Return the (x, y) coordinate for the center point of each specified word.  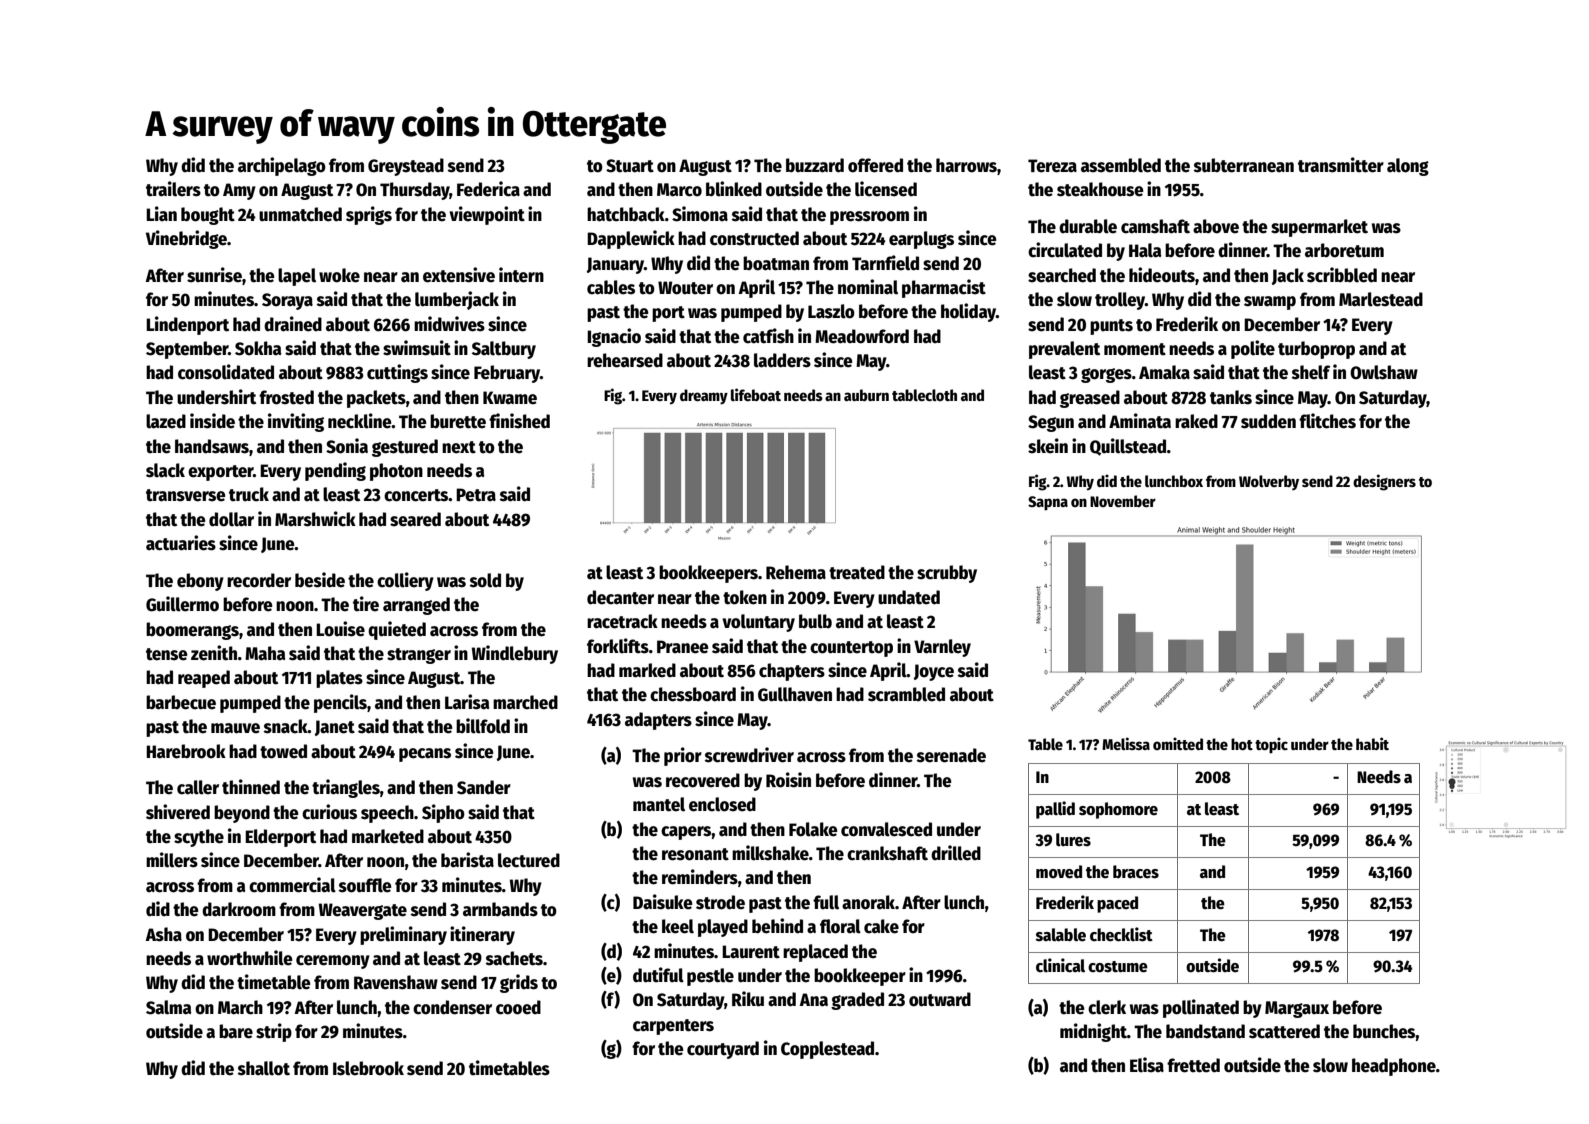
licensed (886, 189)
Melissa (1126, 743)
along (1408, 167)
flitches (1327, 421)
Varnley (942, 648)
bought (208, 216)
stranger (419, 656)
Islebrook (368, 1068)
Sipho (443, 813)
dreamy (704, 397)
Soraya (287, 301)
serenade (951, 755)
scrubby (947, 574)
